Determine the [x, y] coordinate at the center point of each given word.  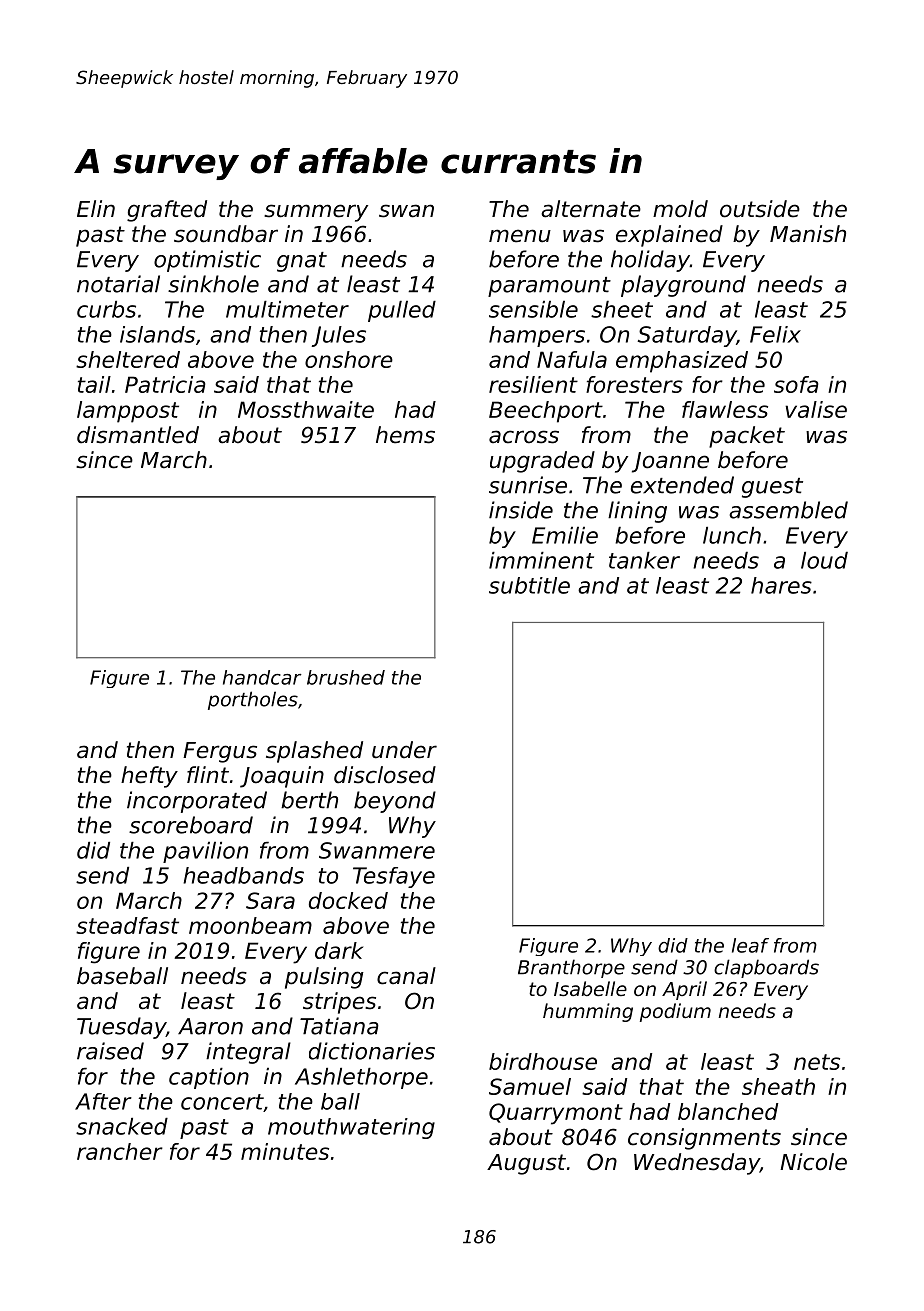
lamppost [128, 412]
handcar [262, 677]
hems [405, 435]
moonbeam [250, 925]
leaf [750, 945]
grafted [167, 211]
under [404, 750]
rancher [120, 1151]
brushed [346, 677]
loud [824, 560]
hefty [149, 777]
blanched [728, 1111]
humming [588, 1012]
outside [760, 209]
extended [682, 485]
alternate [591, 209]
